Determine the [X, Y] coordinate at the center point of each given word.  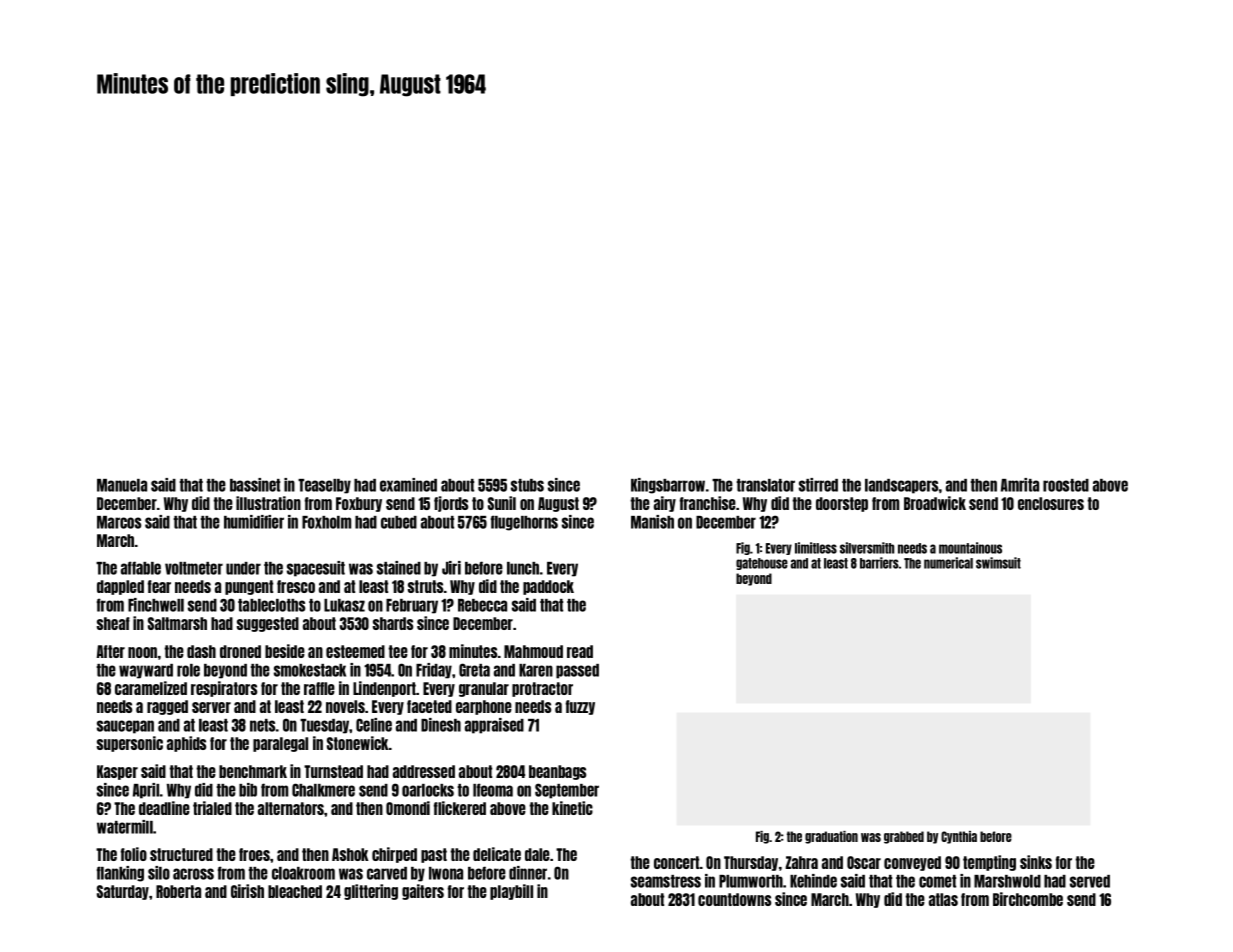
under [243, 568]
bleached [295, 891]
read [580, 651]
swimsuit [998, 563]
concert [677, 862]
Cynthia [959, 837]
